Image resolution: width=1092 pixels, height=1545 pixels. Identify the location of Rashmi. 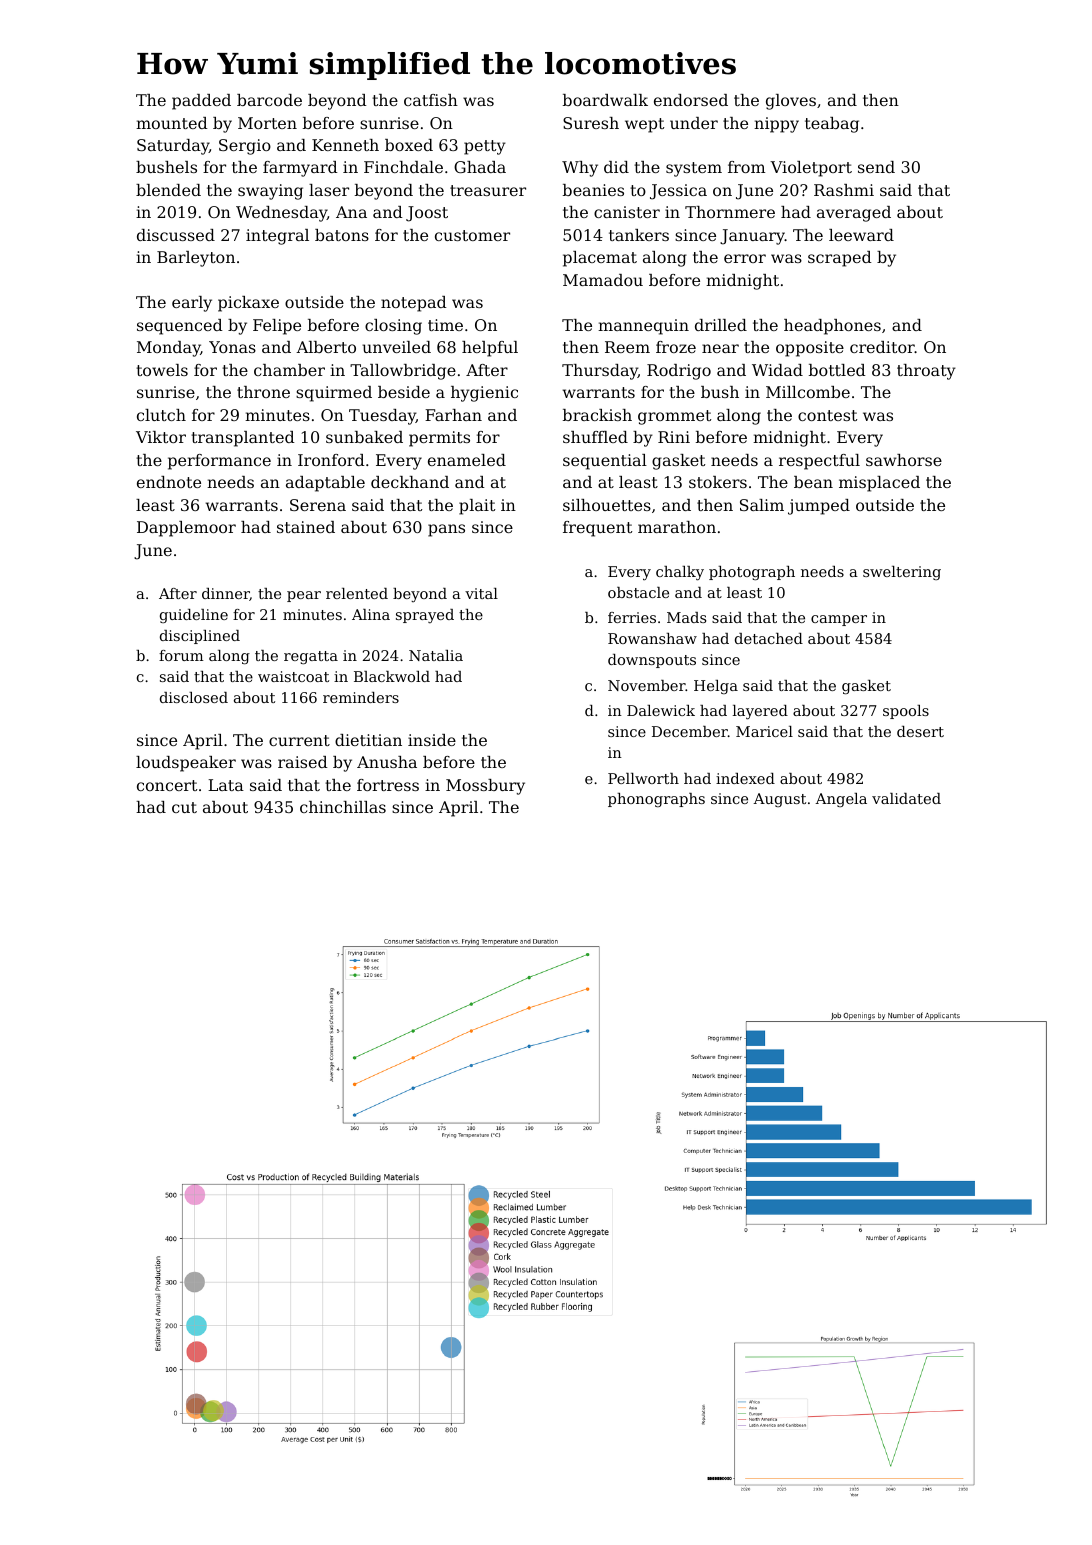
(844, 190).
